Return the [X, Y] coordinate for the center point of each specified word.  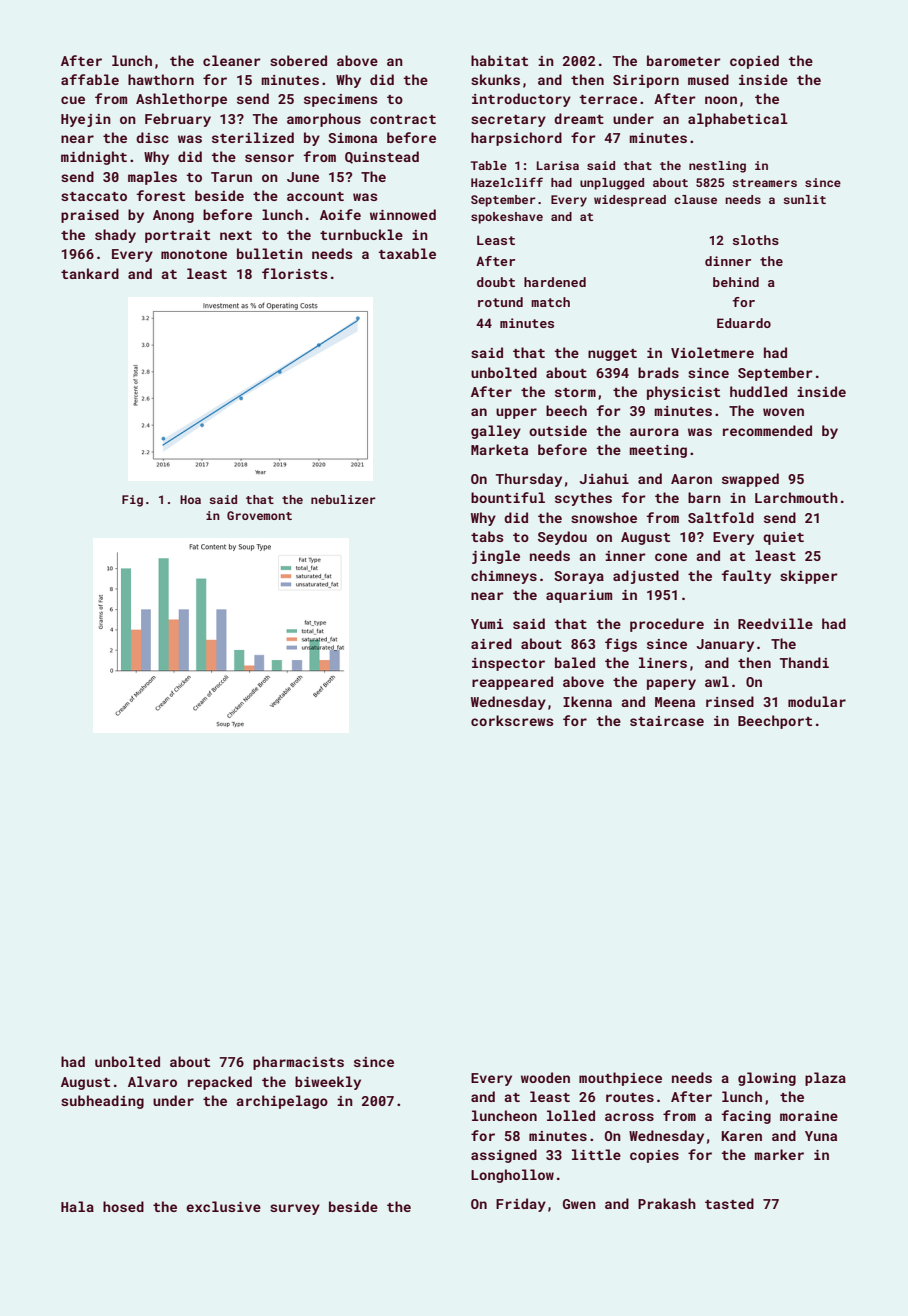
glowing [767, 1079]
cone [671, 557]
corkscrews [512, 720]
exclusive [223, 1206]
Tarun [231, 177]
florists [294, 273]
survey [295, 1209]
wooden [545, 1077]
